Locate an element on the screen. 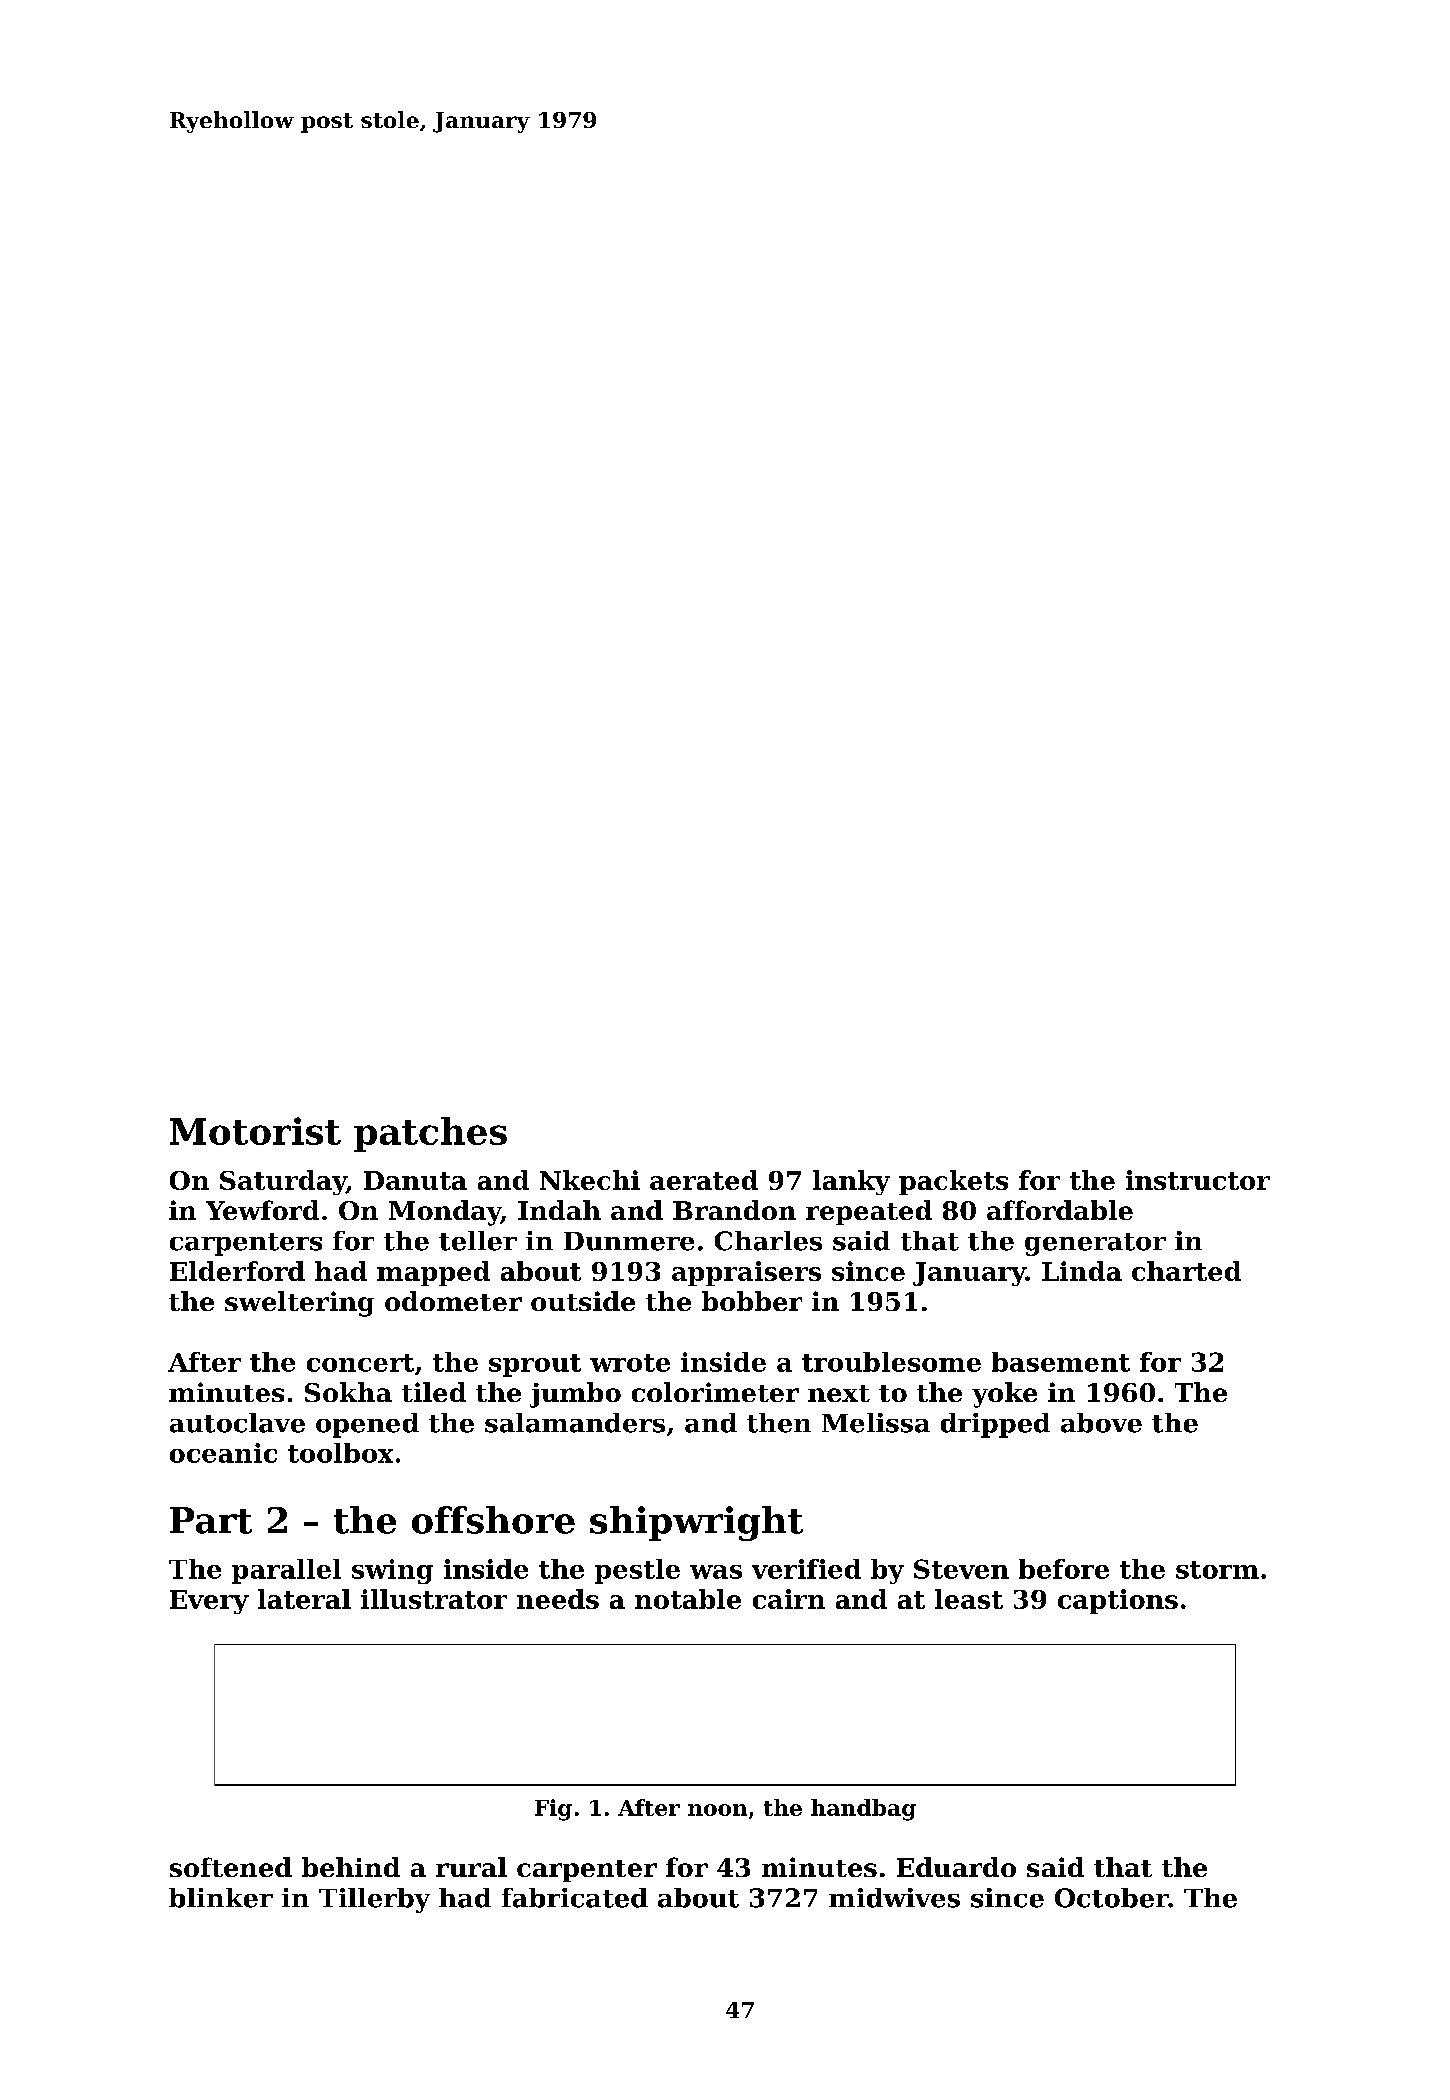 The image size is (1450, 2100). instructor is located at coordinates (1198, 1180).
